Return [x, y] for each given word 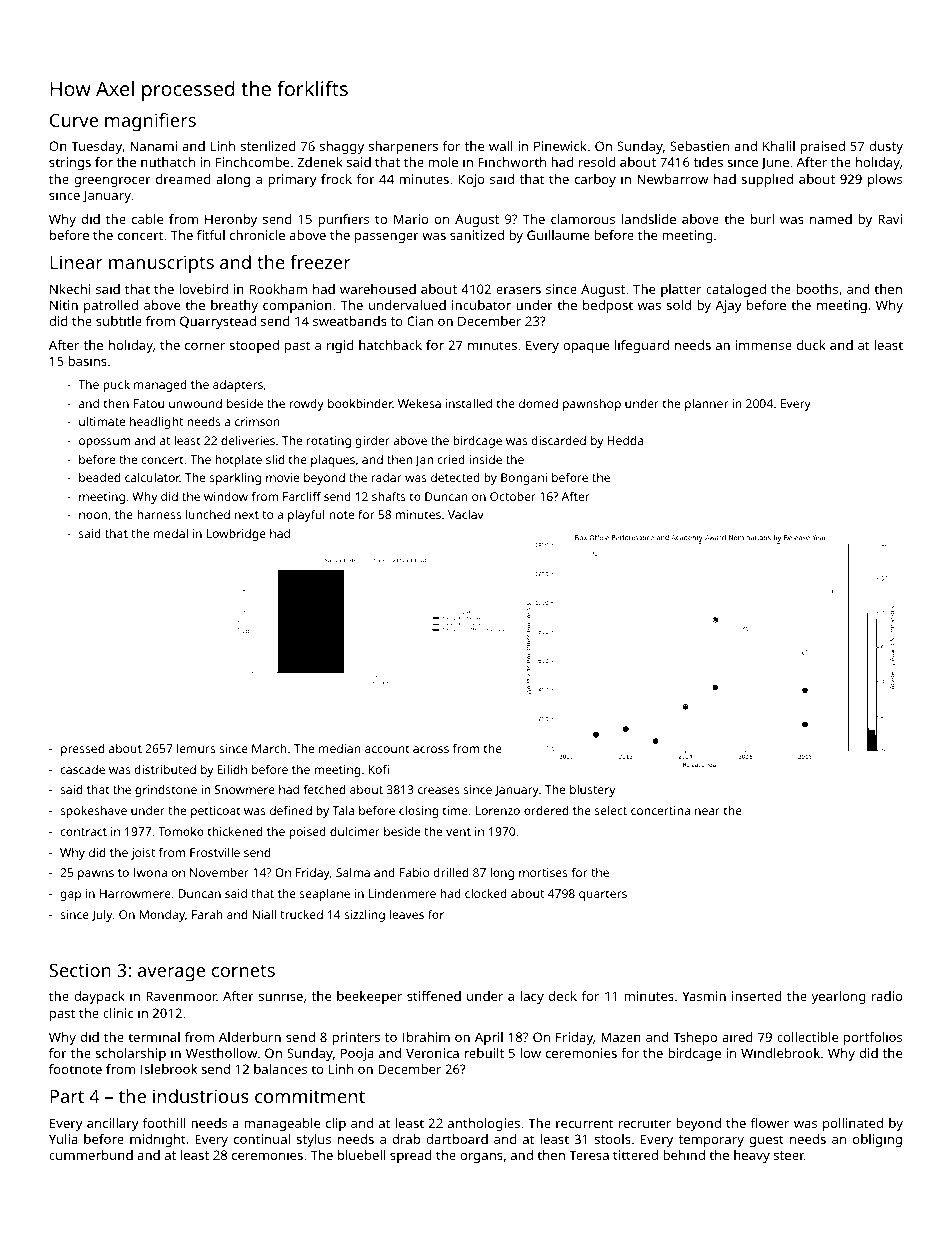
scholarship [130, 1054]
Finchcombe [252, 162]
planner [706, 405]
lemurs [196, 748]
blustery [592, 791]
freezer [320, 262]
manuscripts [161, 264]
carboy [595, 180]
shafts [389, 496]
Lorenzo [497, 810]
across [431, 749]
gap [70, 896]
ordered [546, 810]
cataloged [736, 290]
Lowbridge [236, 535]
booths [817, 289]
